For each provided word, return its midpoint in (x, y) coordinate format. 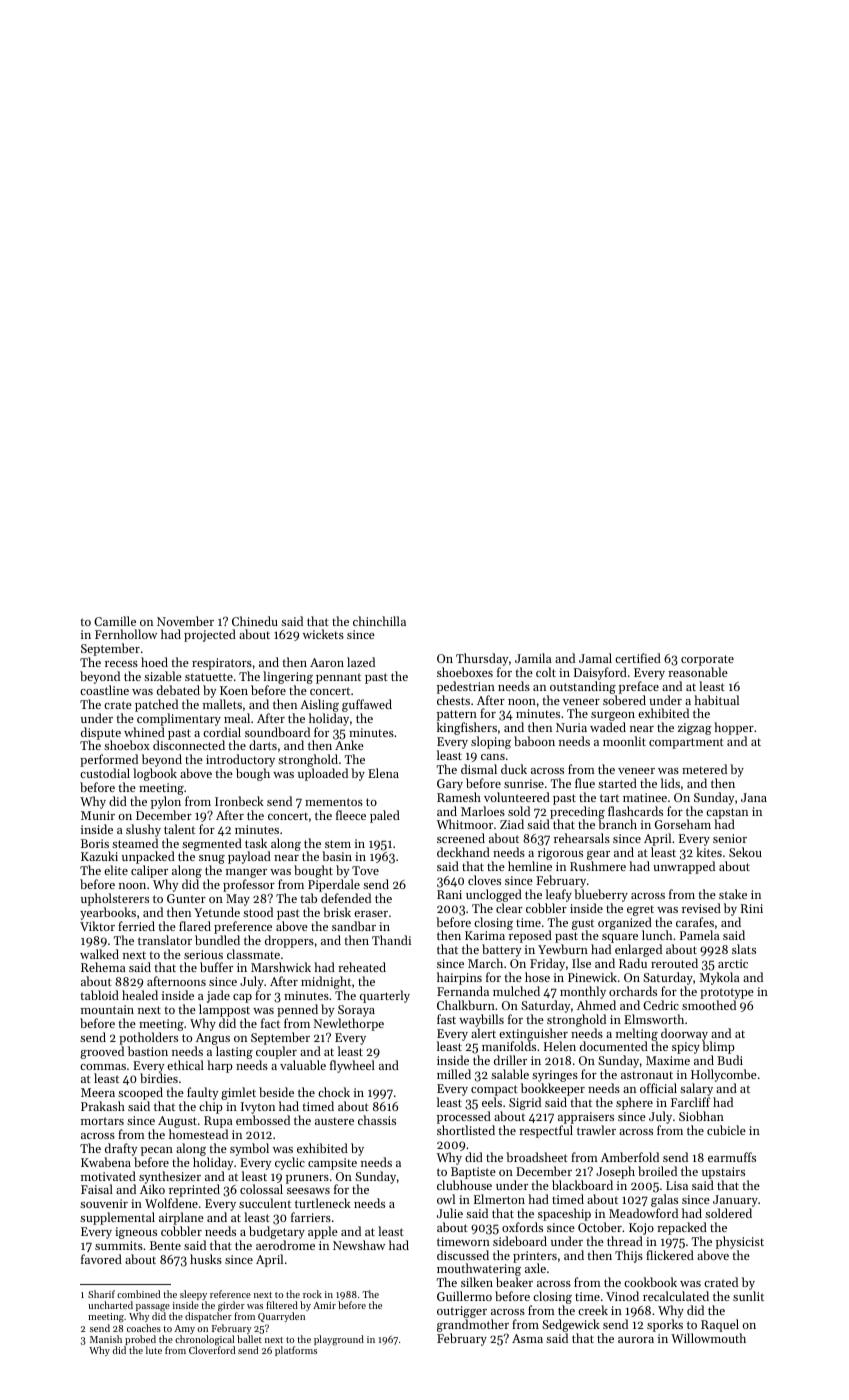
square (620, 938)
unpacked (148, 857)
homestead (198, 1134)
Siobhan (701, 1116)
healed (140, 995)
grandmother (473, 1325)
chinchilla (379, 621)
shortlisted (466, 1130)
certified (638, 658)
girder (231, 1307)
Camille (115, 621)
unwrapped (684, 867)
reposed (530, 937)
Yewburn (563, 949)
